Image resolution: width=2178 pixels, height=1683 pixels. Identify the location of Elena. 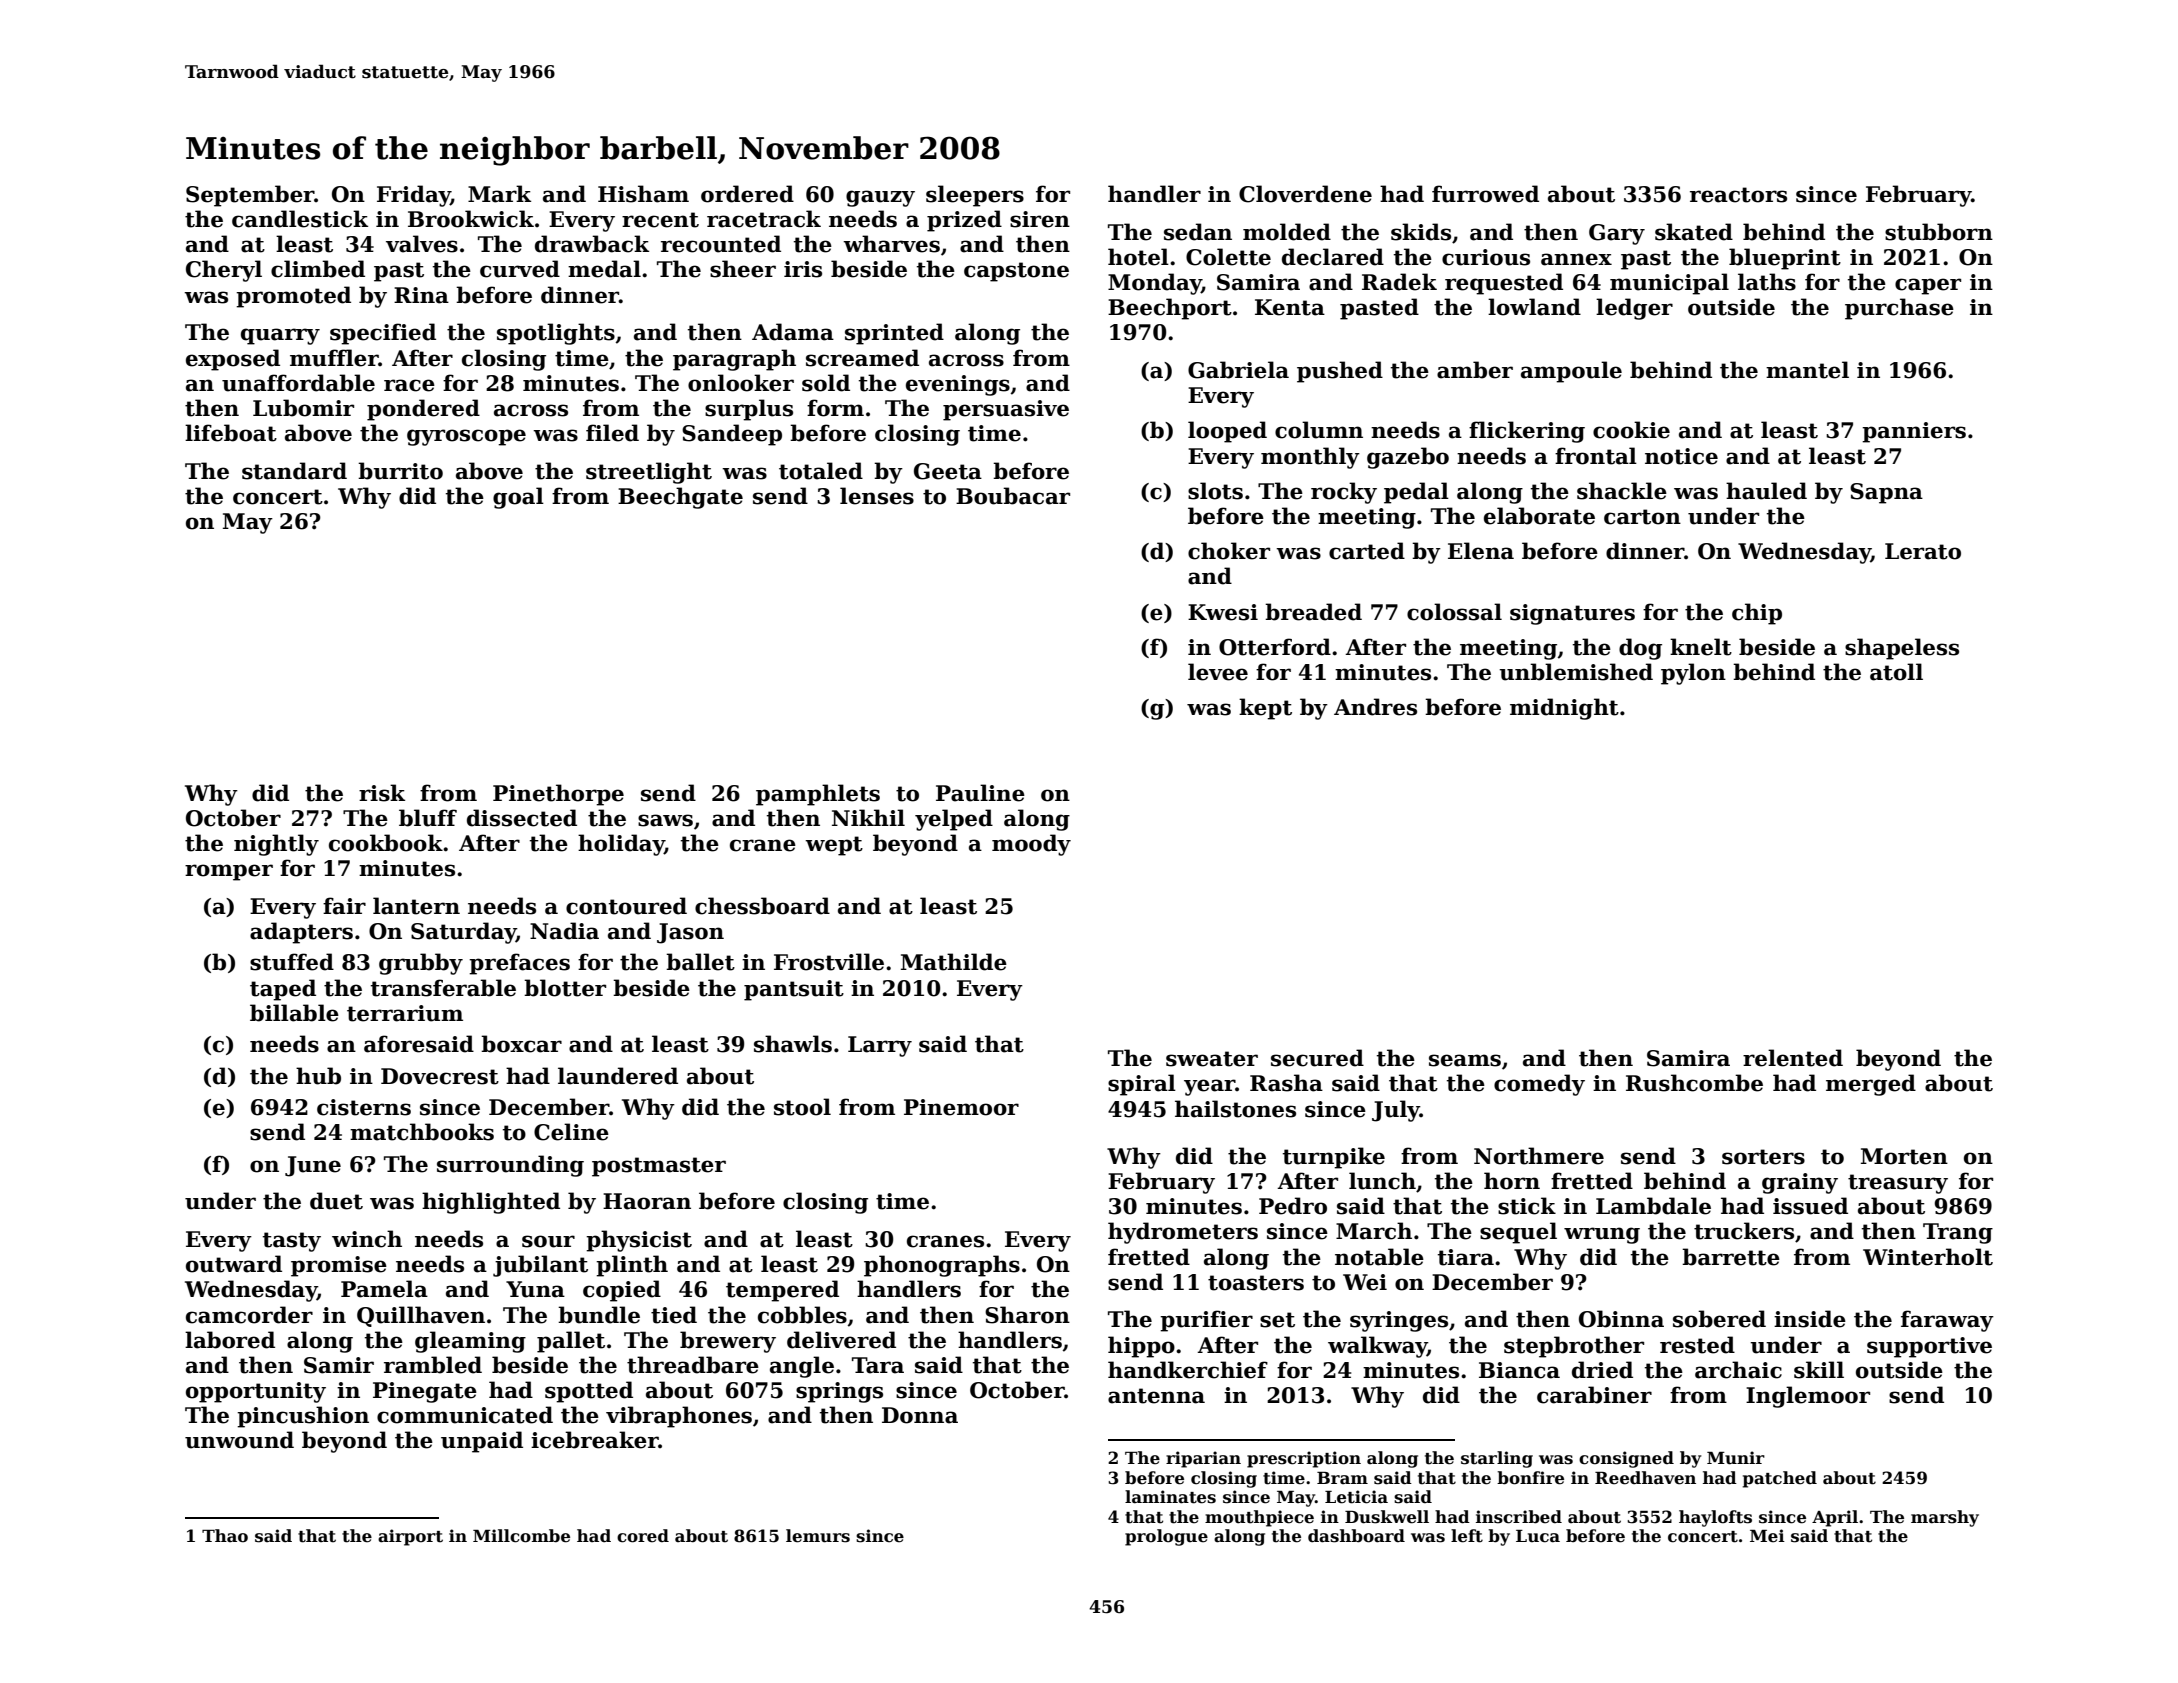
(1481, 551).
